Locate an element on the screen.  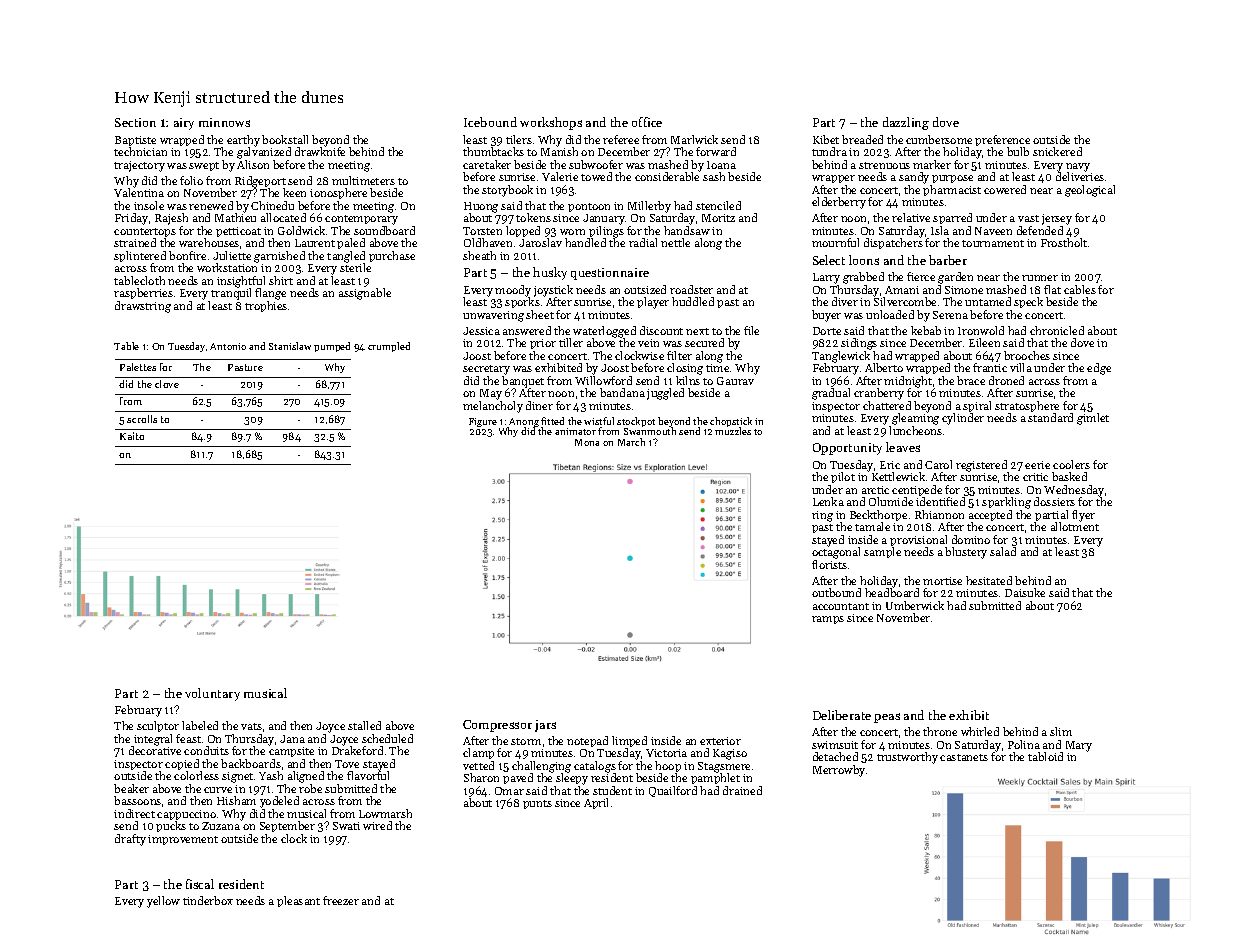
questionnaire is located at coordinates (610, 274).
